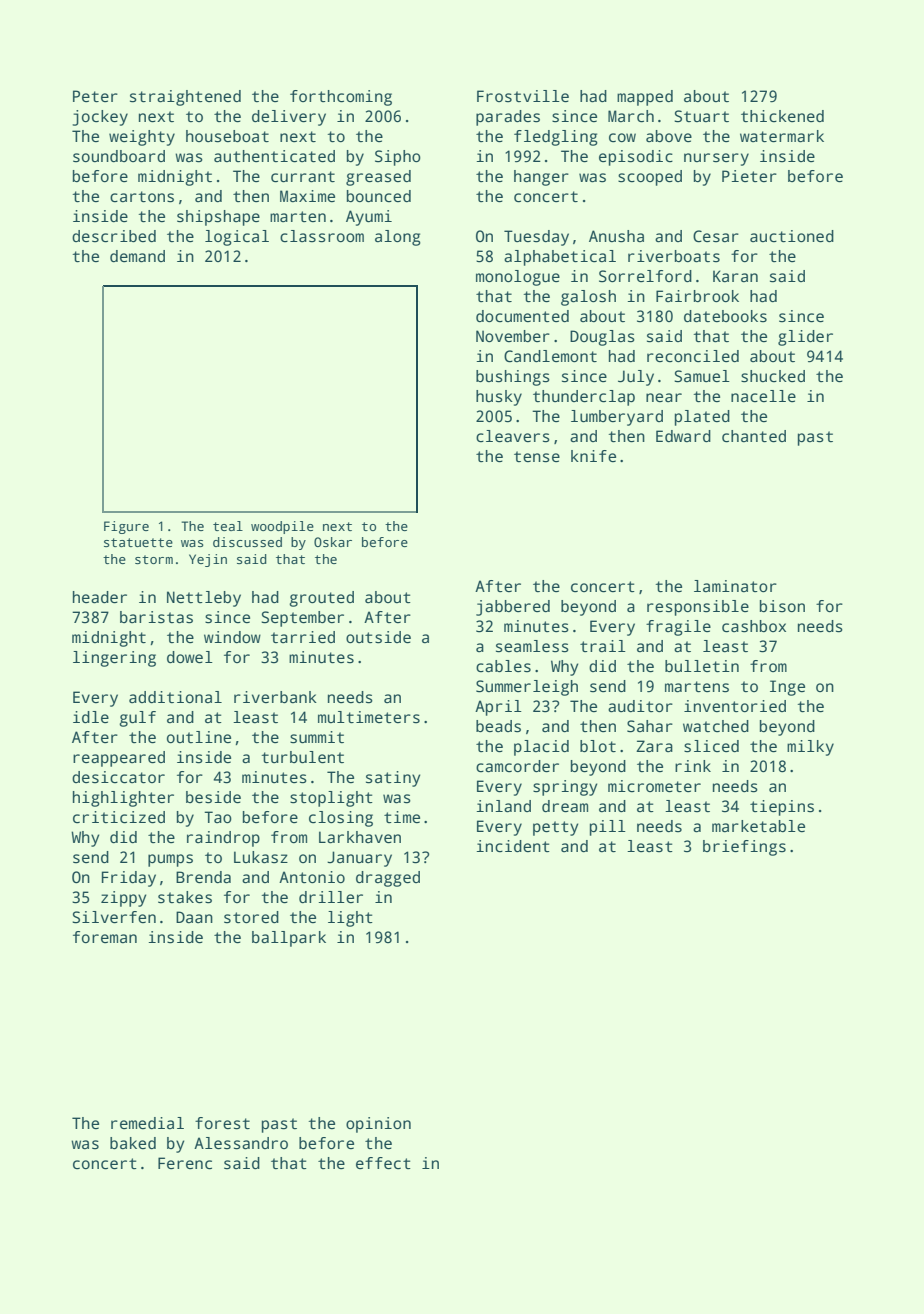 The width and height of the document is (924, 1314). What do you see at coordinates (693, 766) in the document?
I see `rink` at bounding box center [693, 766].
